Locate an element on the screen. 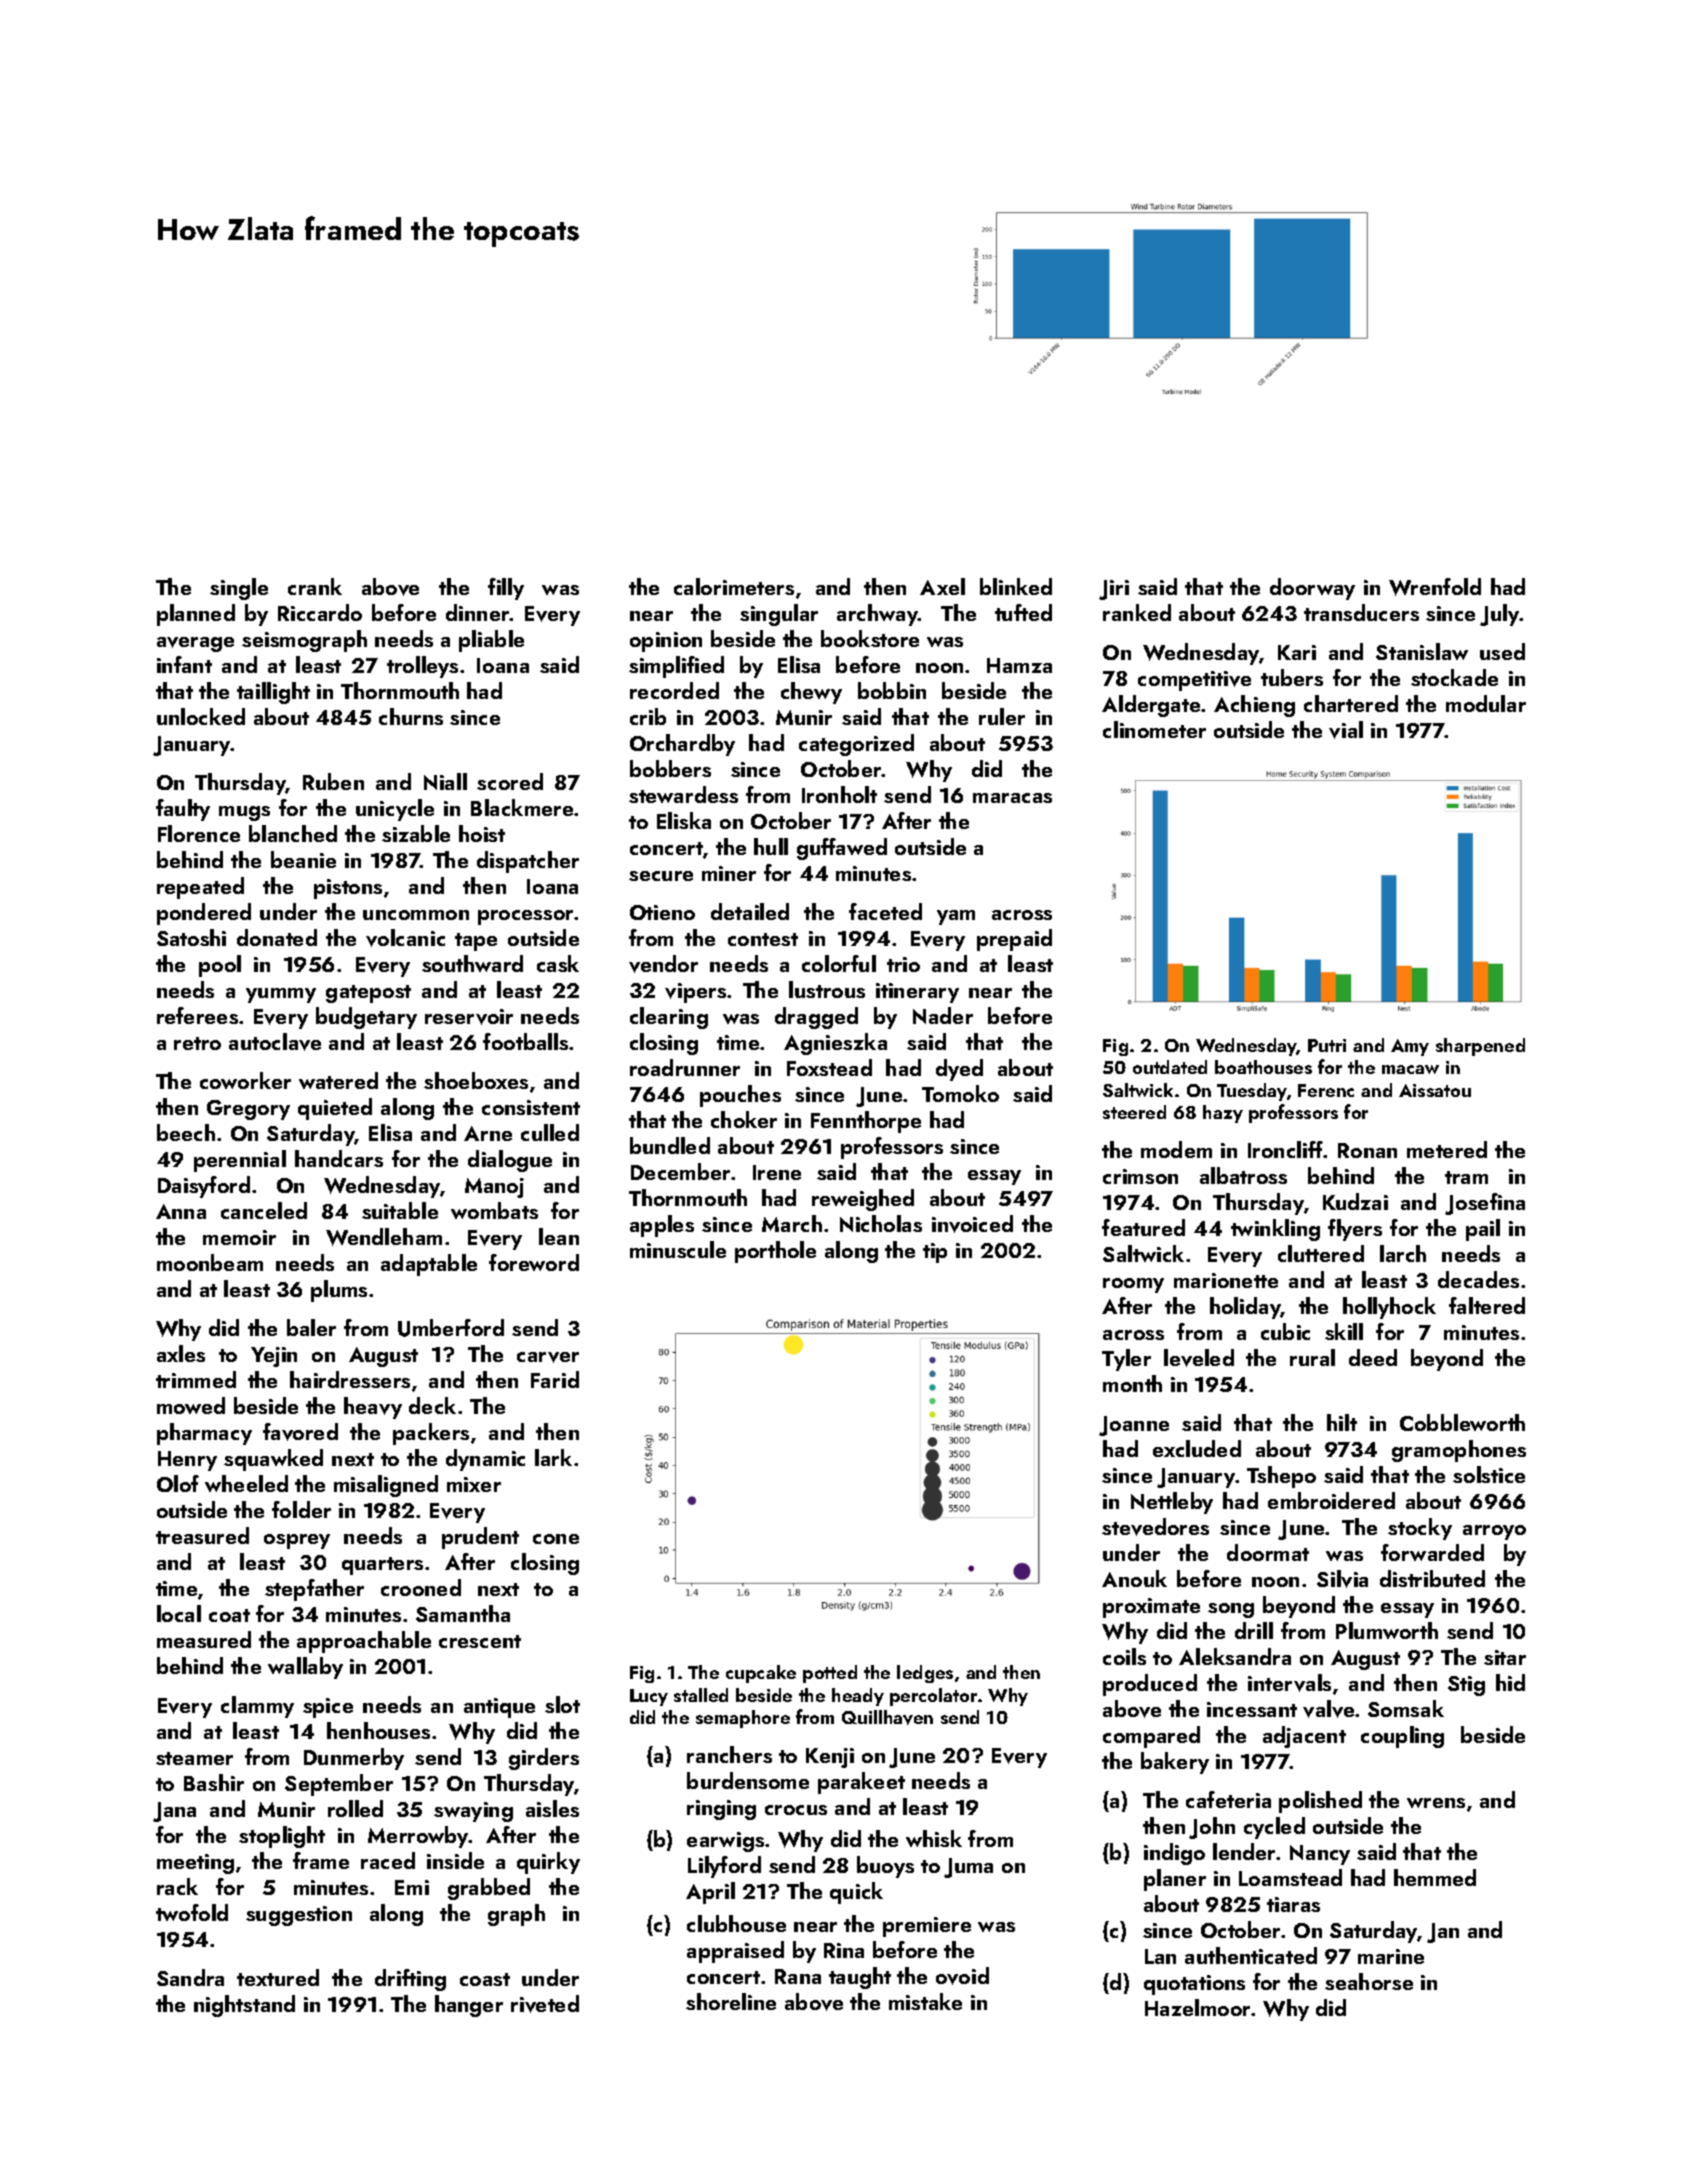  vial is located at coordinates (1346, 730).
